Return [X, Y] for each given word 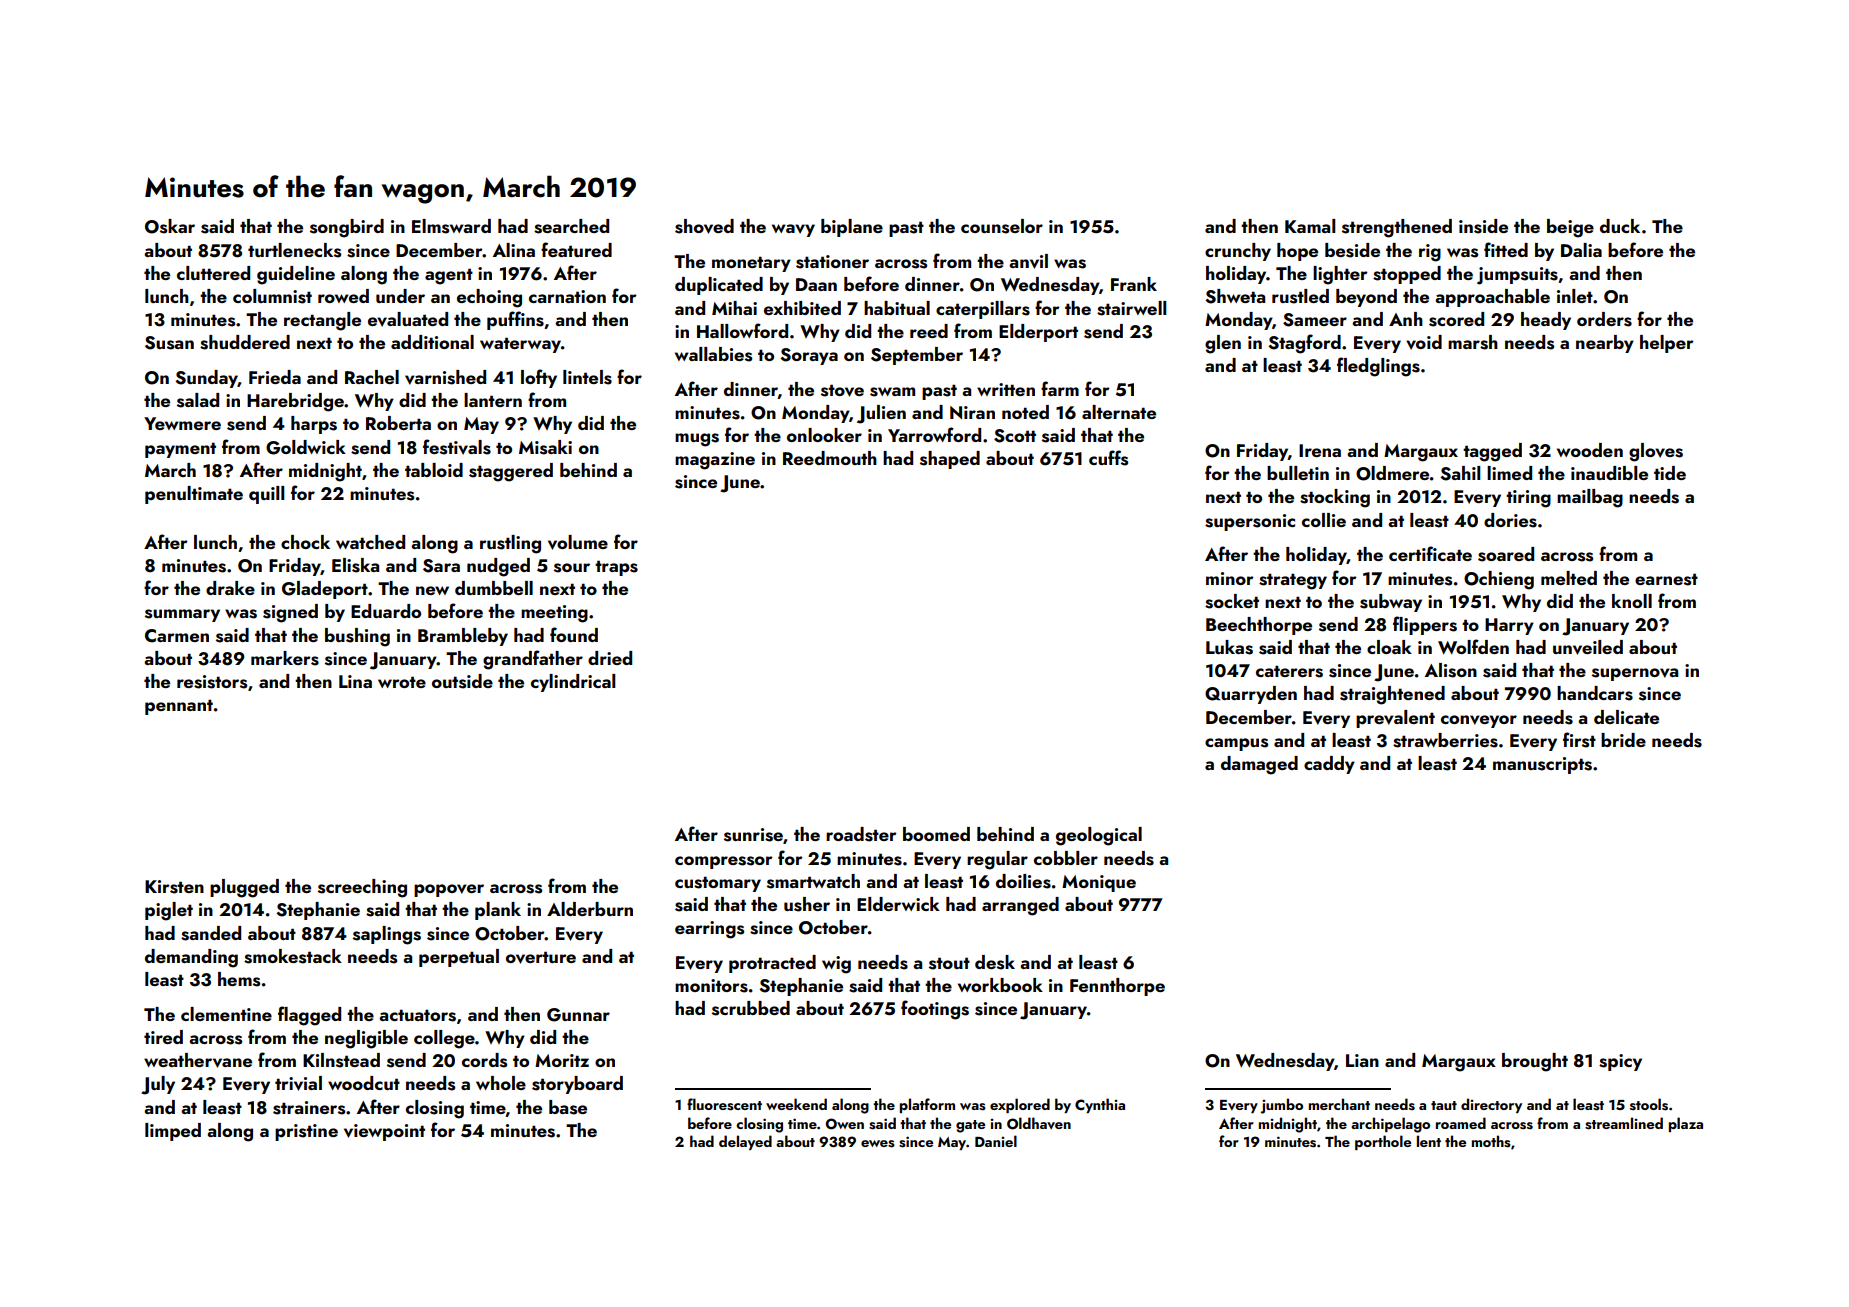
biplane [852, 228]
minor [1230, 578]
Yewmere [182, 423]
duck [1620, 226]
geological [1099, 836]
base [568, 1107]
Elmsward [451, 226]
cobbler [1066, 858]
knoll [1632, 601]
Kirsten [174, 887]
